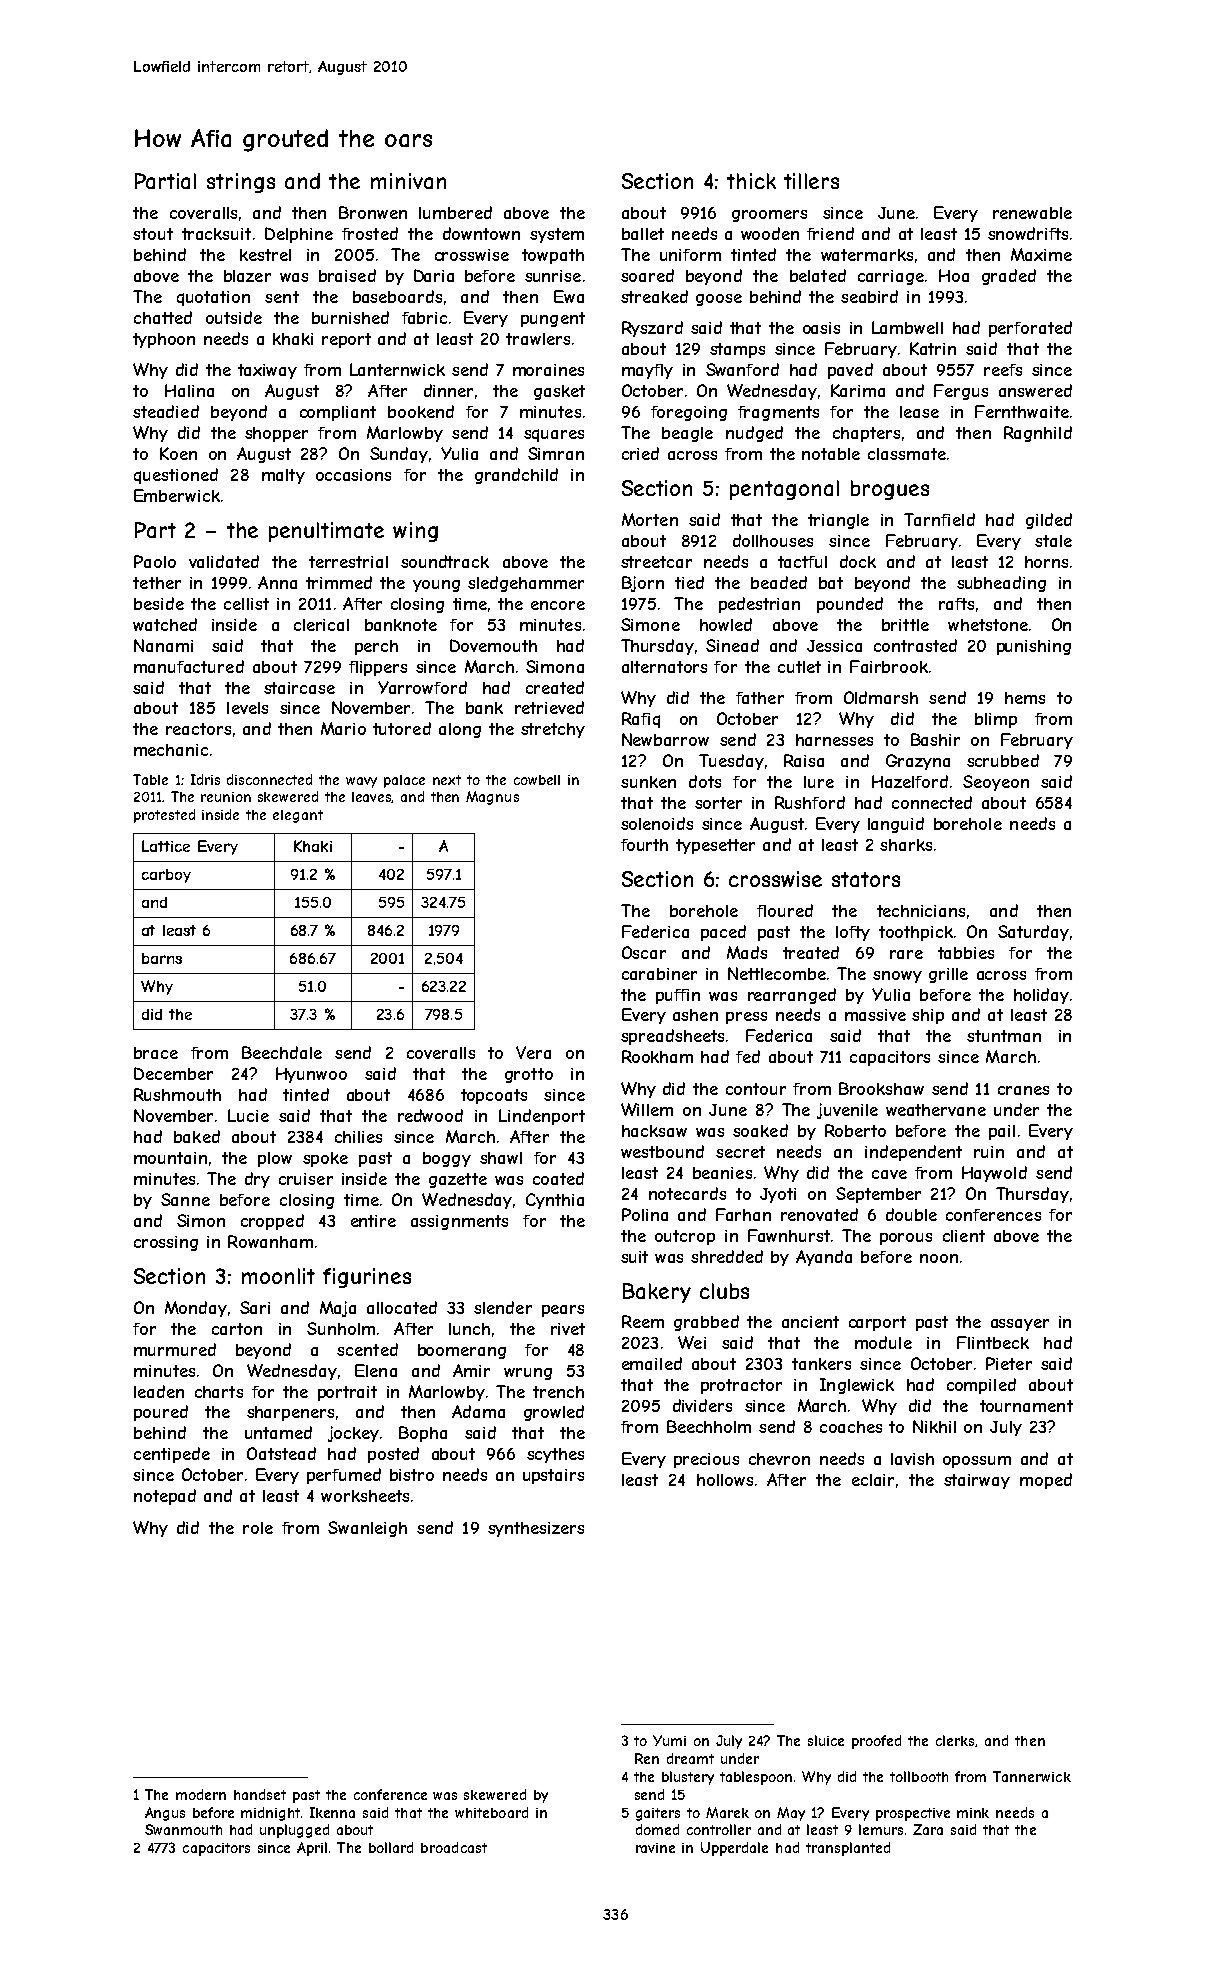  What do you see at coordinates (732, 645) in the image?
I see `Sinead` at bounding box center [732, 645].
